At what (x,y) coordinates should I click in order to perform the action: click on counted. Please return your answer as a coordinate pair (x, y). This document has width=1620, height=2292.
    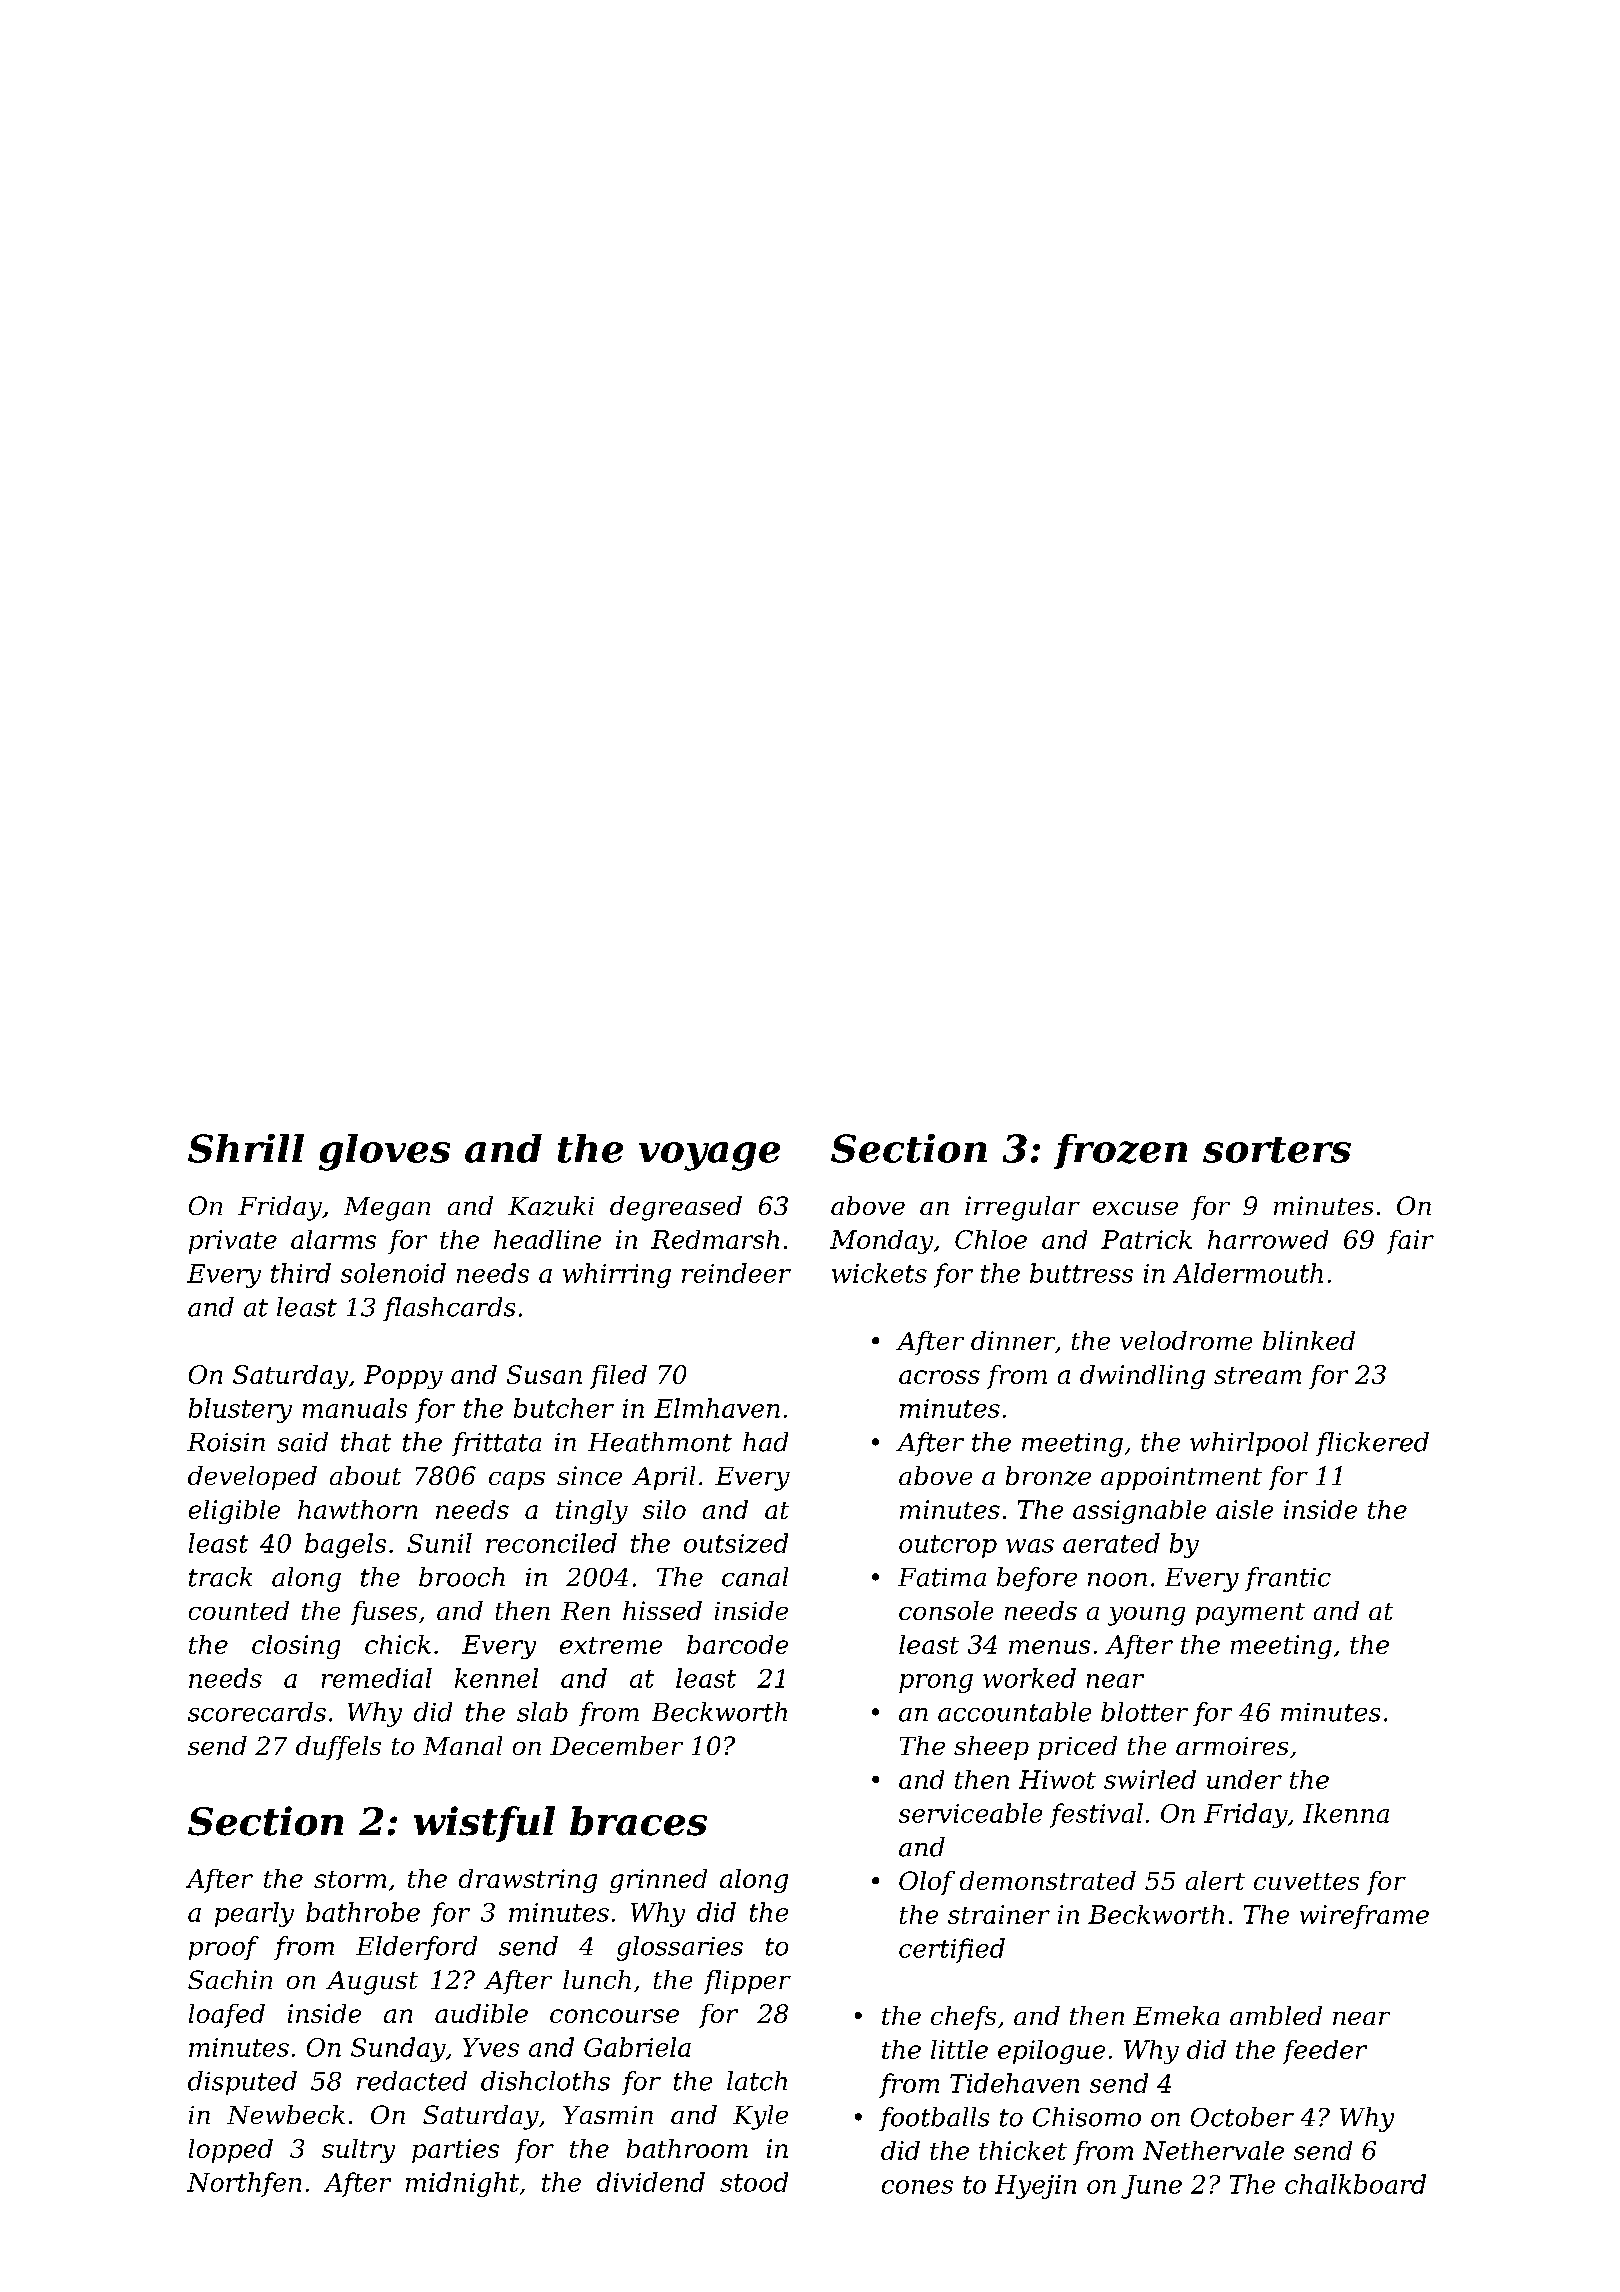
    Looking at the image, I should click on (239, 1610).
